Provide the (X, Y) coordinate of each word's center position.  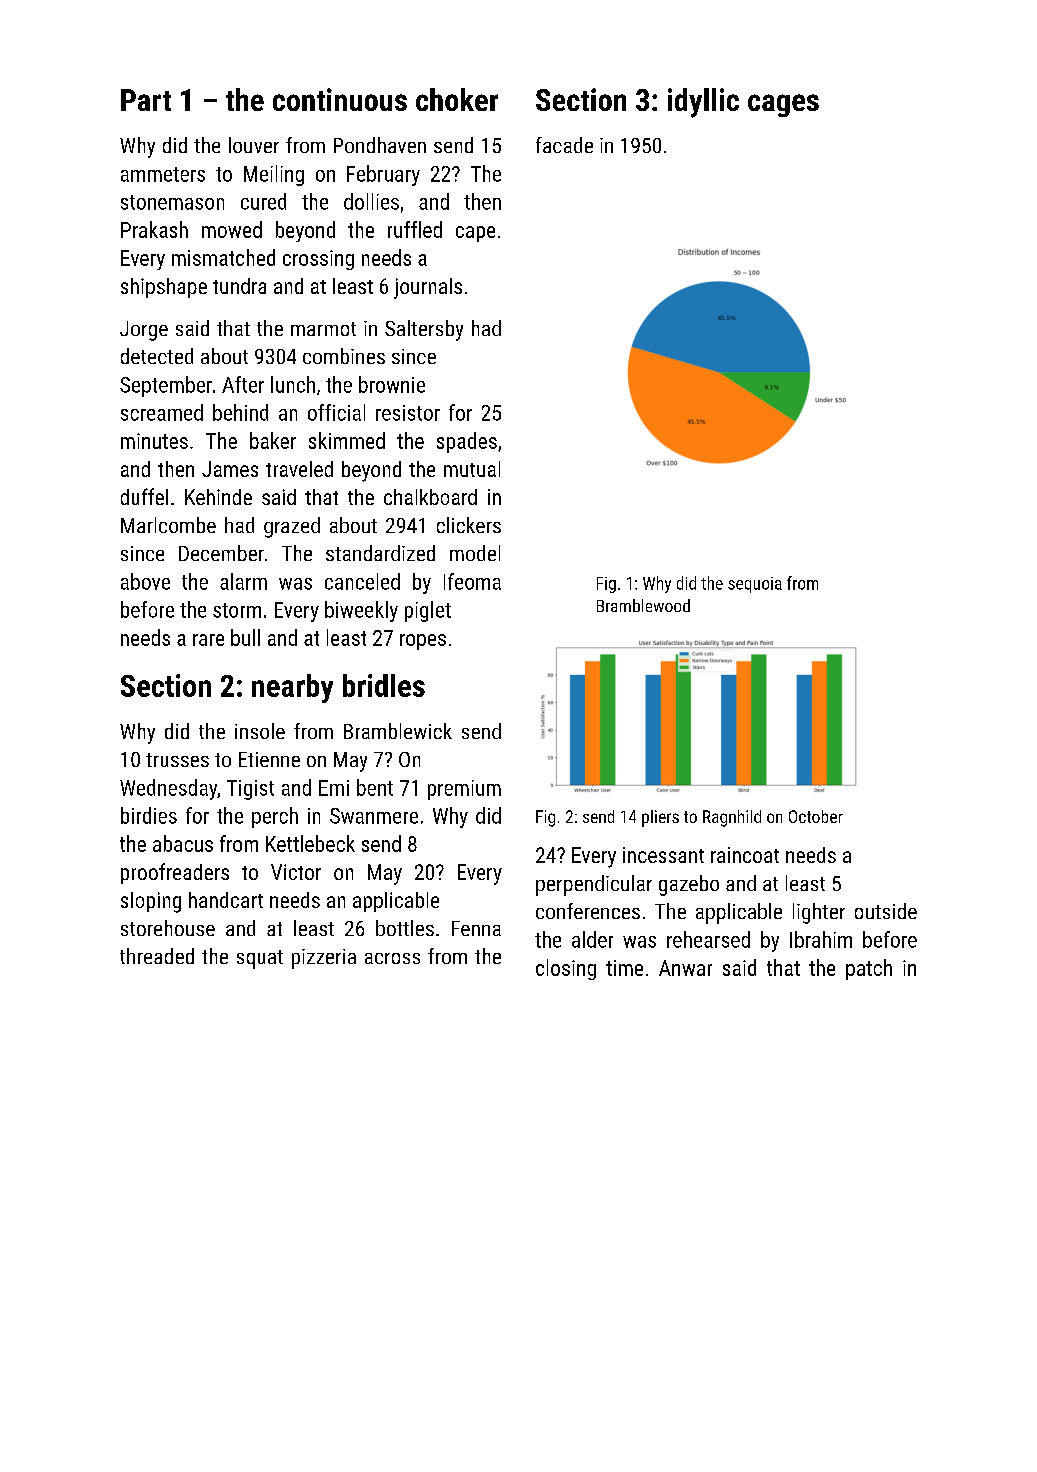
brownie (392, 384)
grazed (292, 527)
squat (260, 959)
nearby (292, 688)
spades (467, 442)
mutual (472, 469)
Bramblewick (398, 731)
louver (254, 145)
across (392, 958)
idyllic (703, 103)
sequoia (755, 585)
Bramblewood (643, 605)
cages (783, 105)
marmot (323, 329)
